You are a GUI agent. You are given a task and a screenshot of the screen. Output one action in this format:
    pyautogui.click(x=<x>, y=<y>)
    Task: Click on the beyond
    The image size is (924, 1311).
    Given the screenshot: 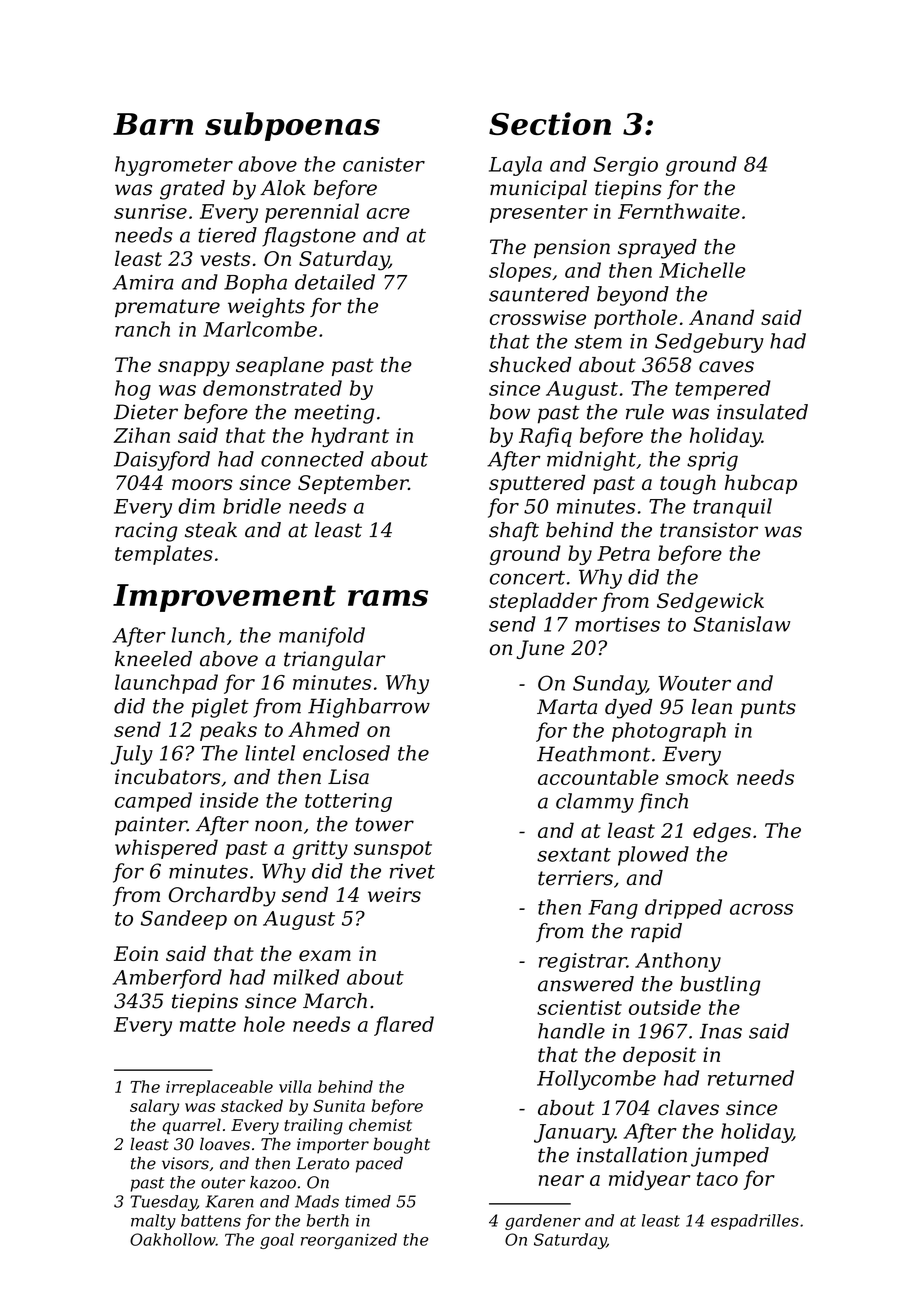 What is the action you would take?
    pyautogui.click(x=633, y=296)
